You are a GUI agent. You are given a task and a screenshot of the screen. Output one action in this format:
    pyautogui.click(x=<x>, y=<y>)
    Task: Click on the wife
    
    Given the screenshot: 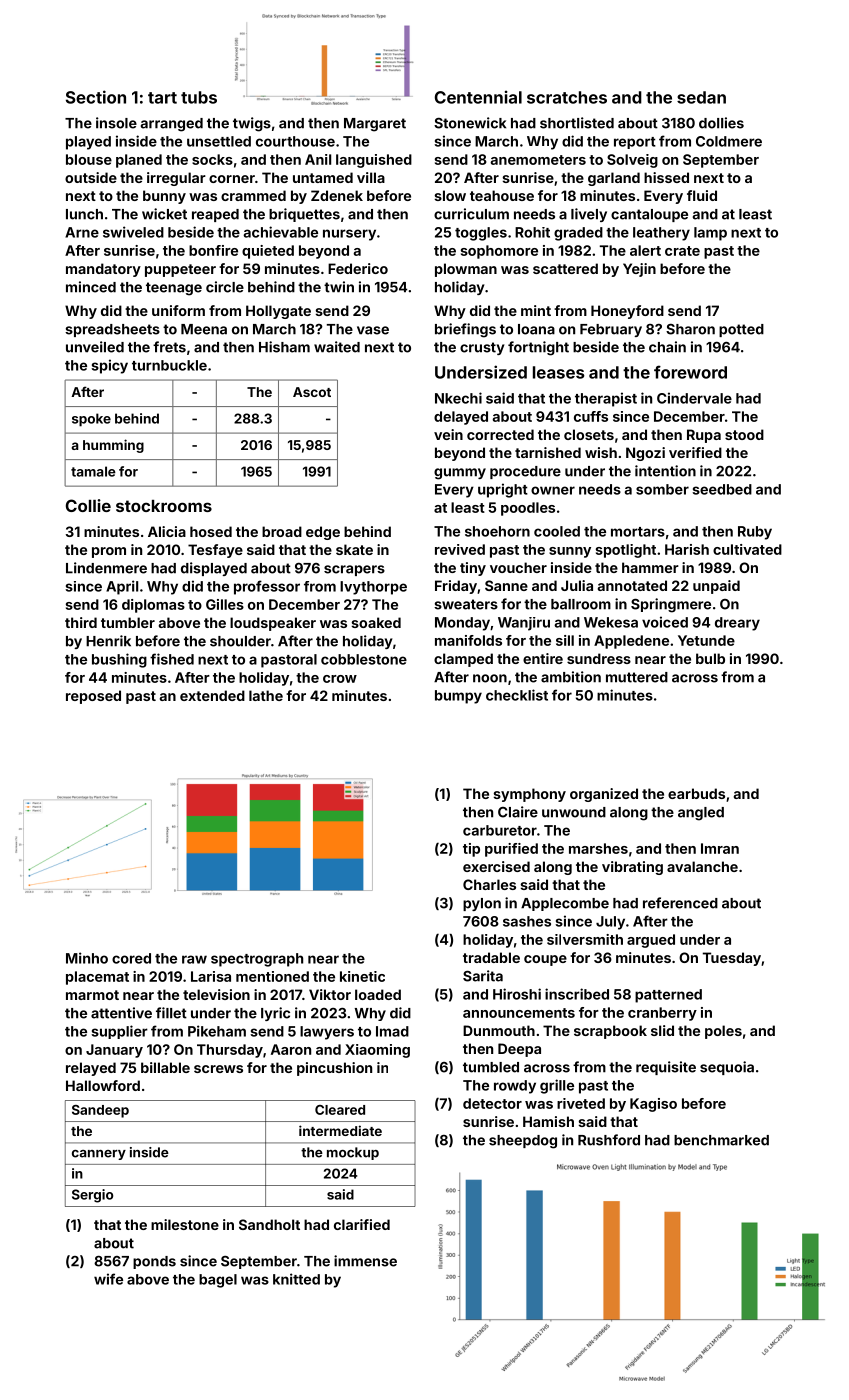 What is the action you would take?
    pyautogui.click(x=108, y=1279)
